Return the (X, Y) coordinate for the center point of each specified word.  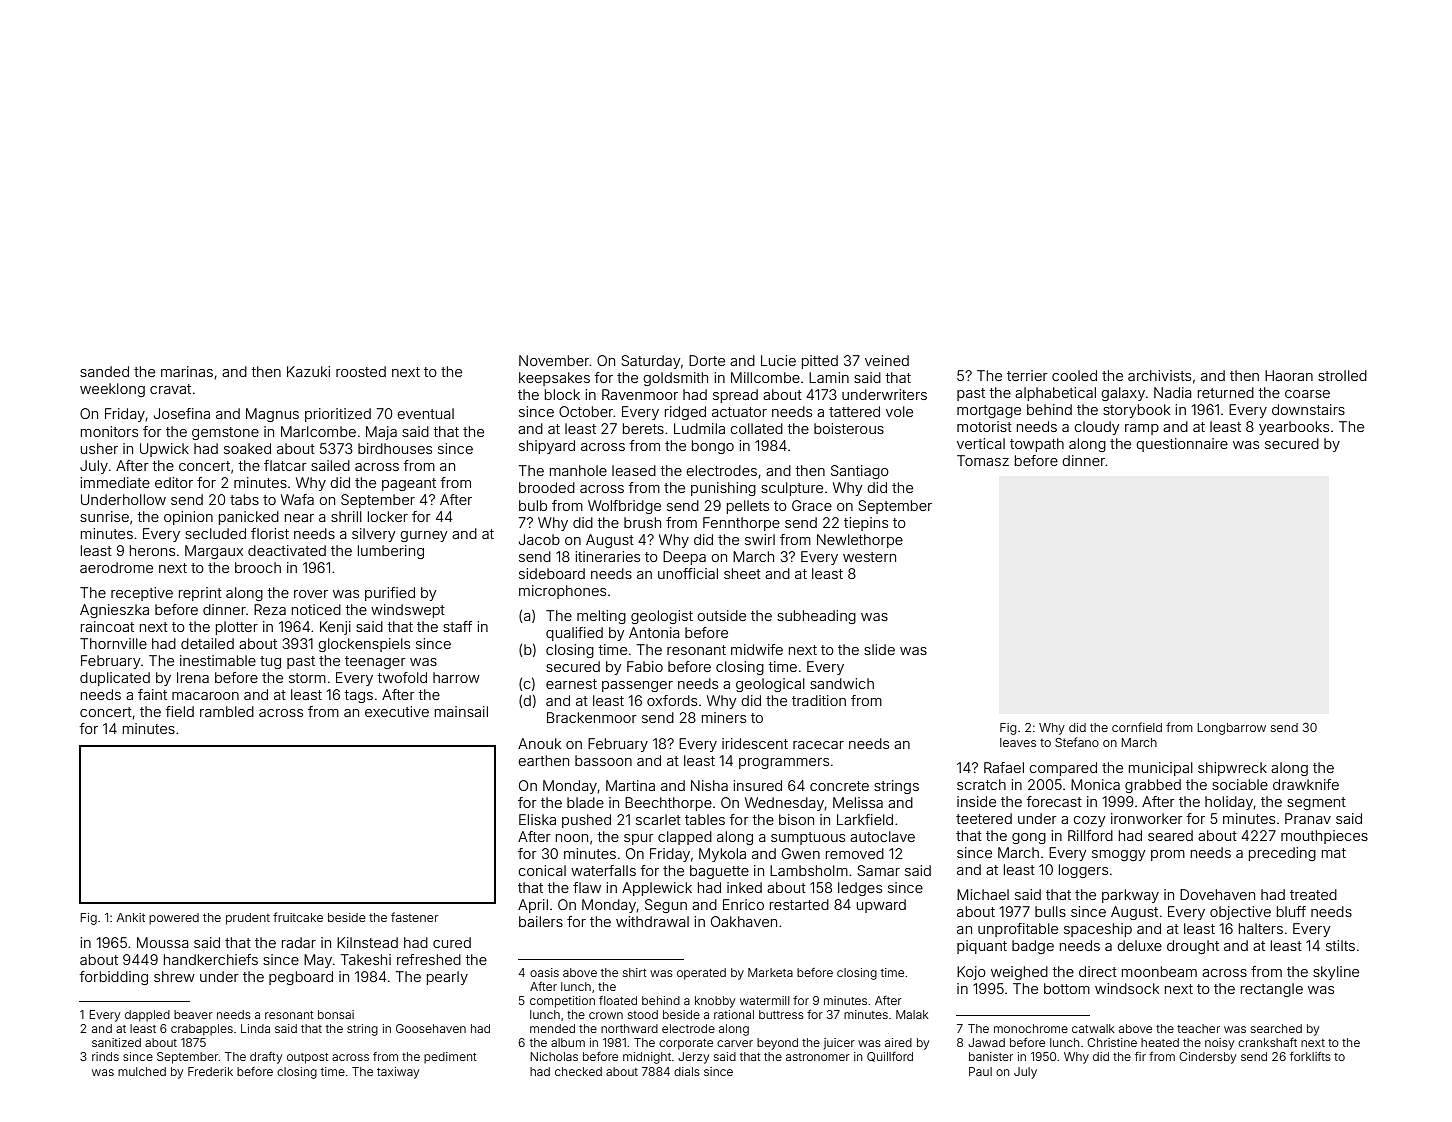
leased (634, 470)
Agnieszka (114, 611)
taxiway (398, 1073)
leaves (1018, 742)
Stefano (1077, 742)
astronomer (818, 1057)
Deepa (684, 558)
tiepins (866, 524)
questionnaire (1182, 445)
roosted (361, 371)
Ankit (131, 917)
